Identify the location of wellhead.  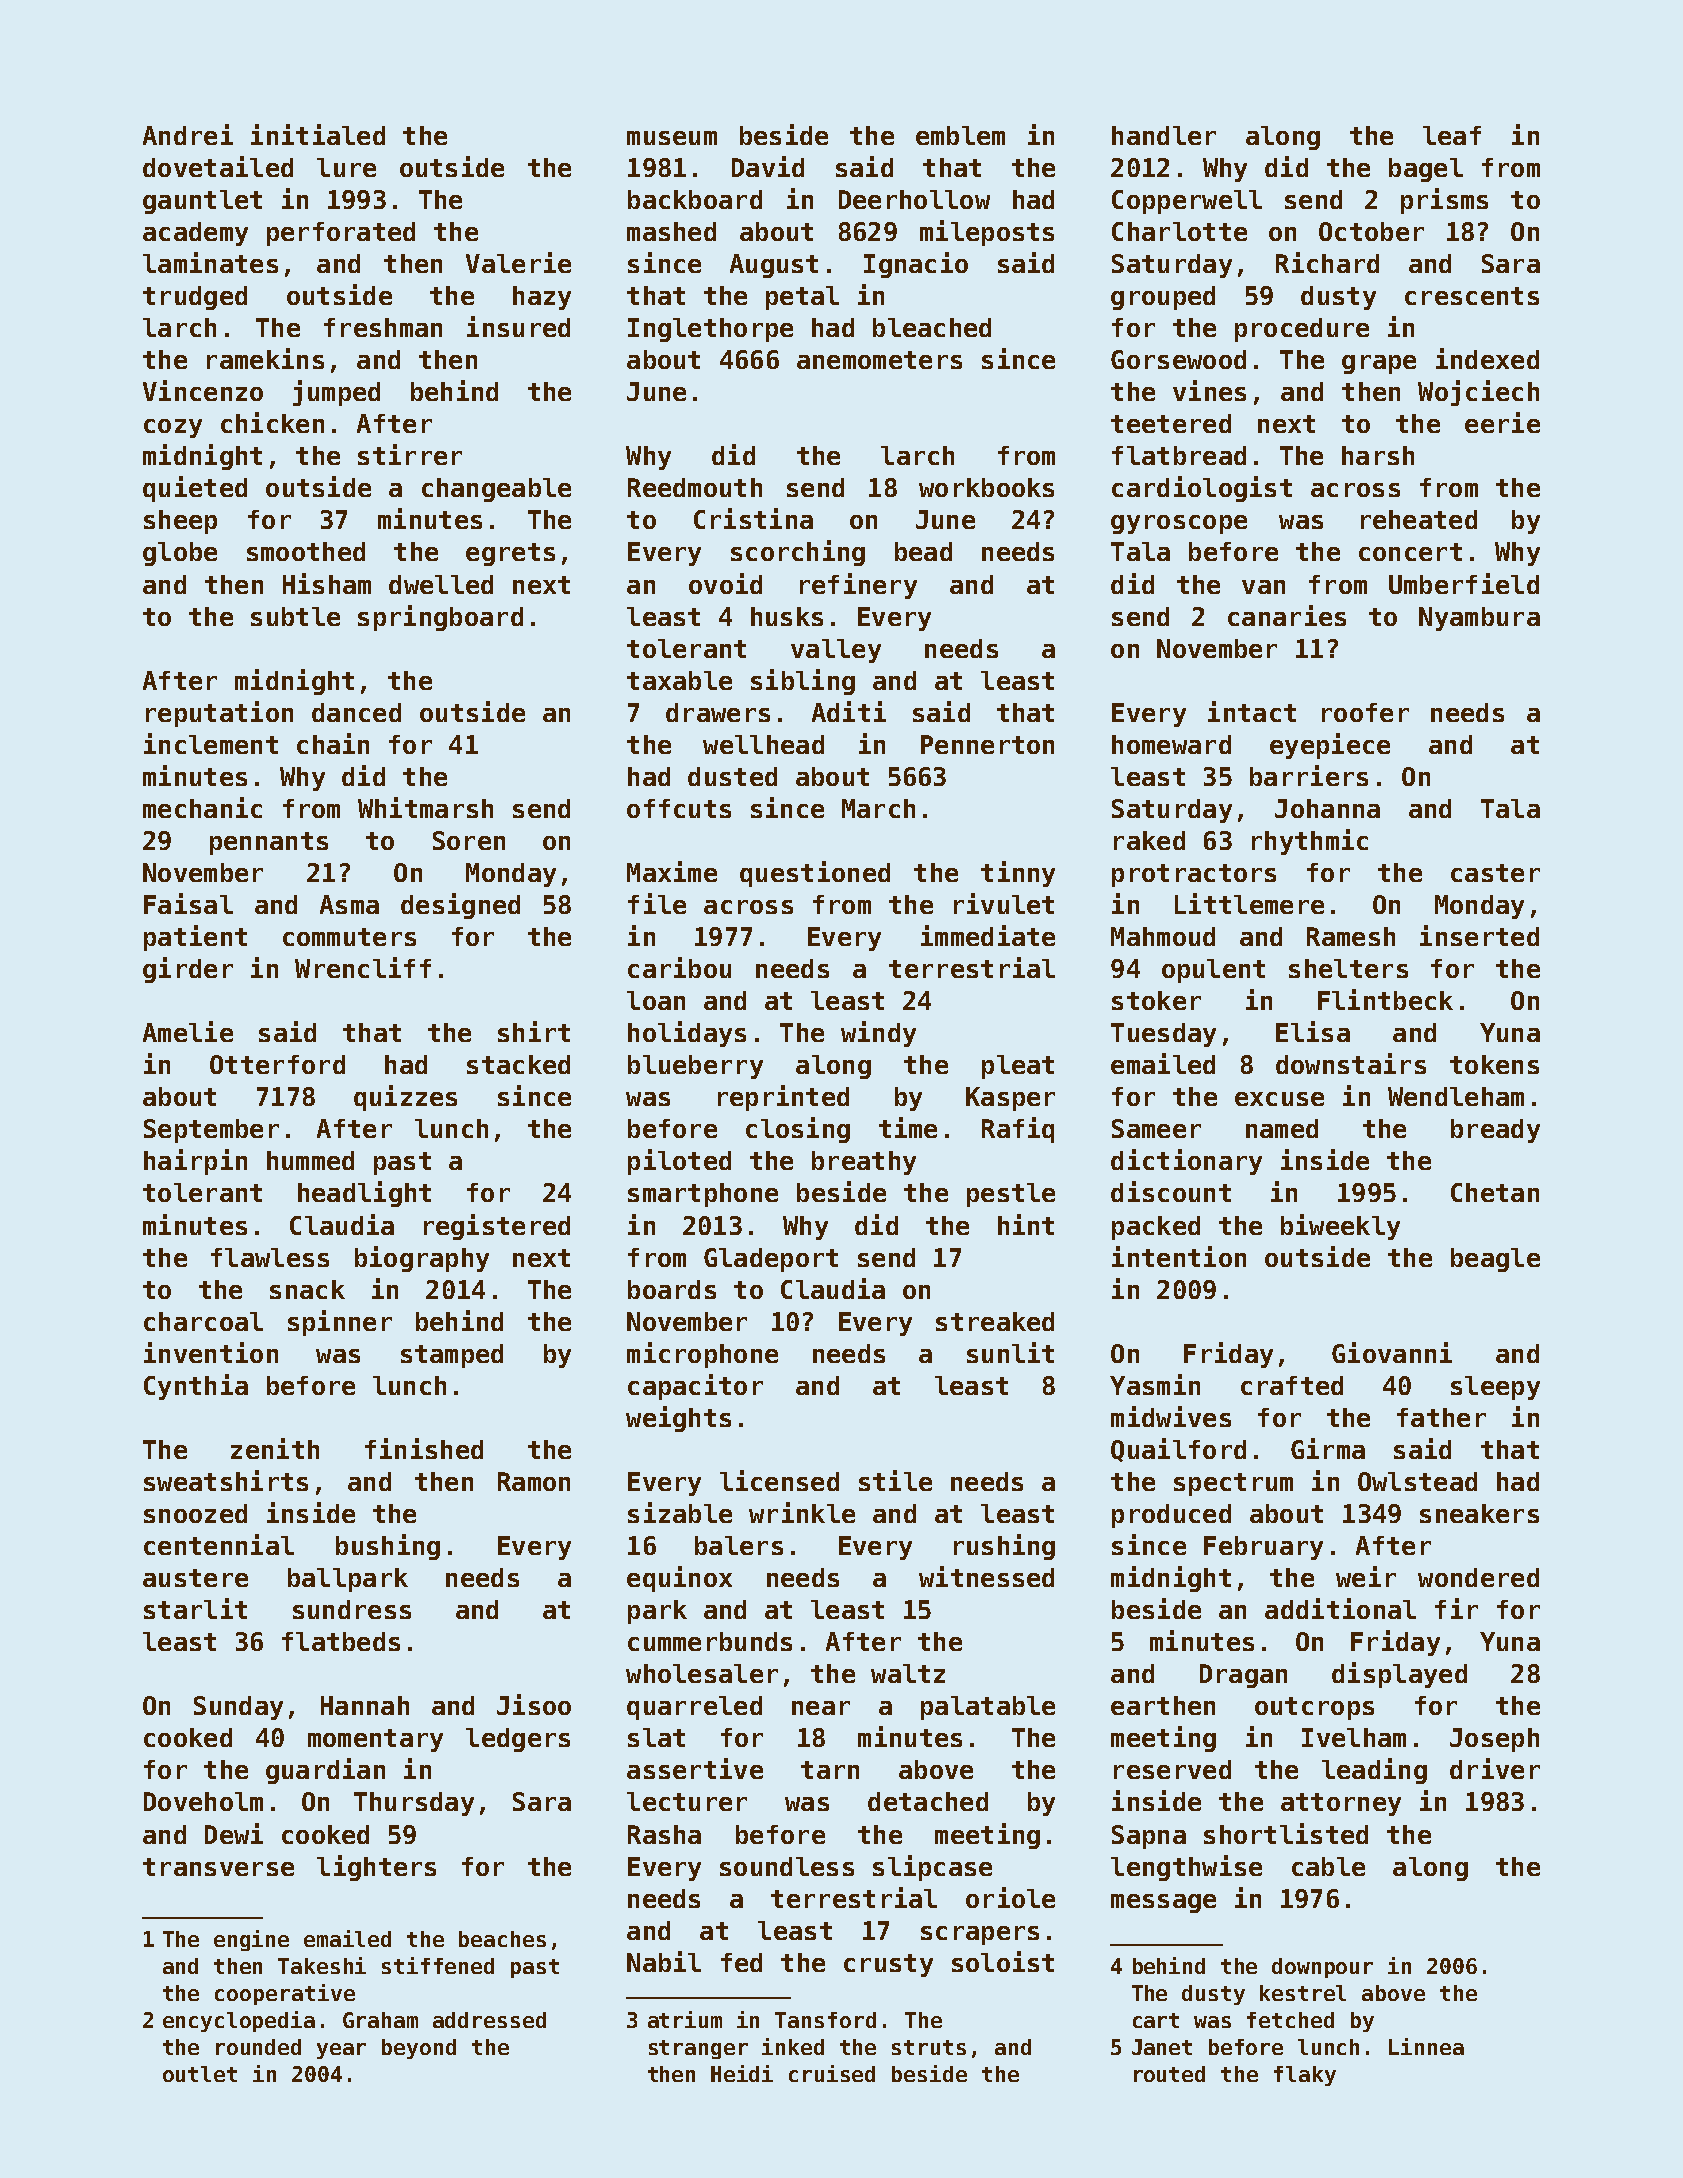
(763, 744).
